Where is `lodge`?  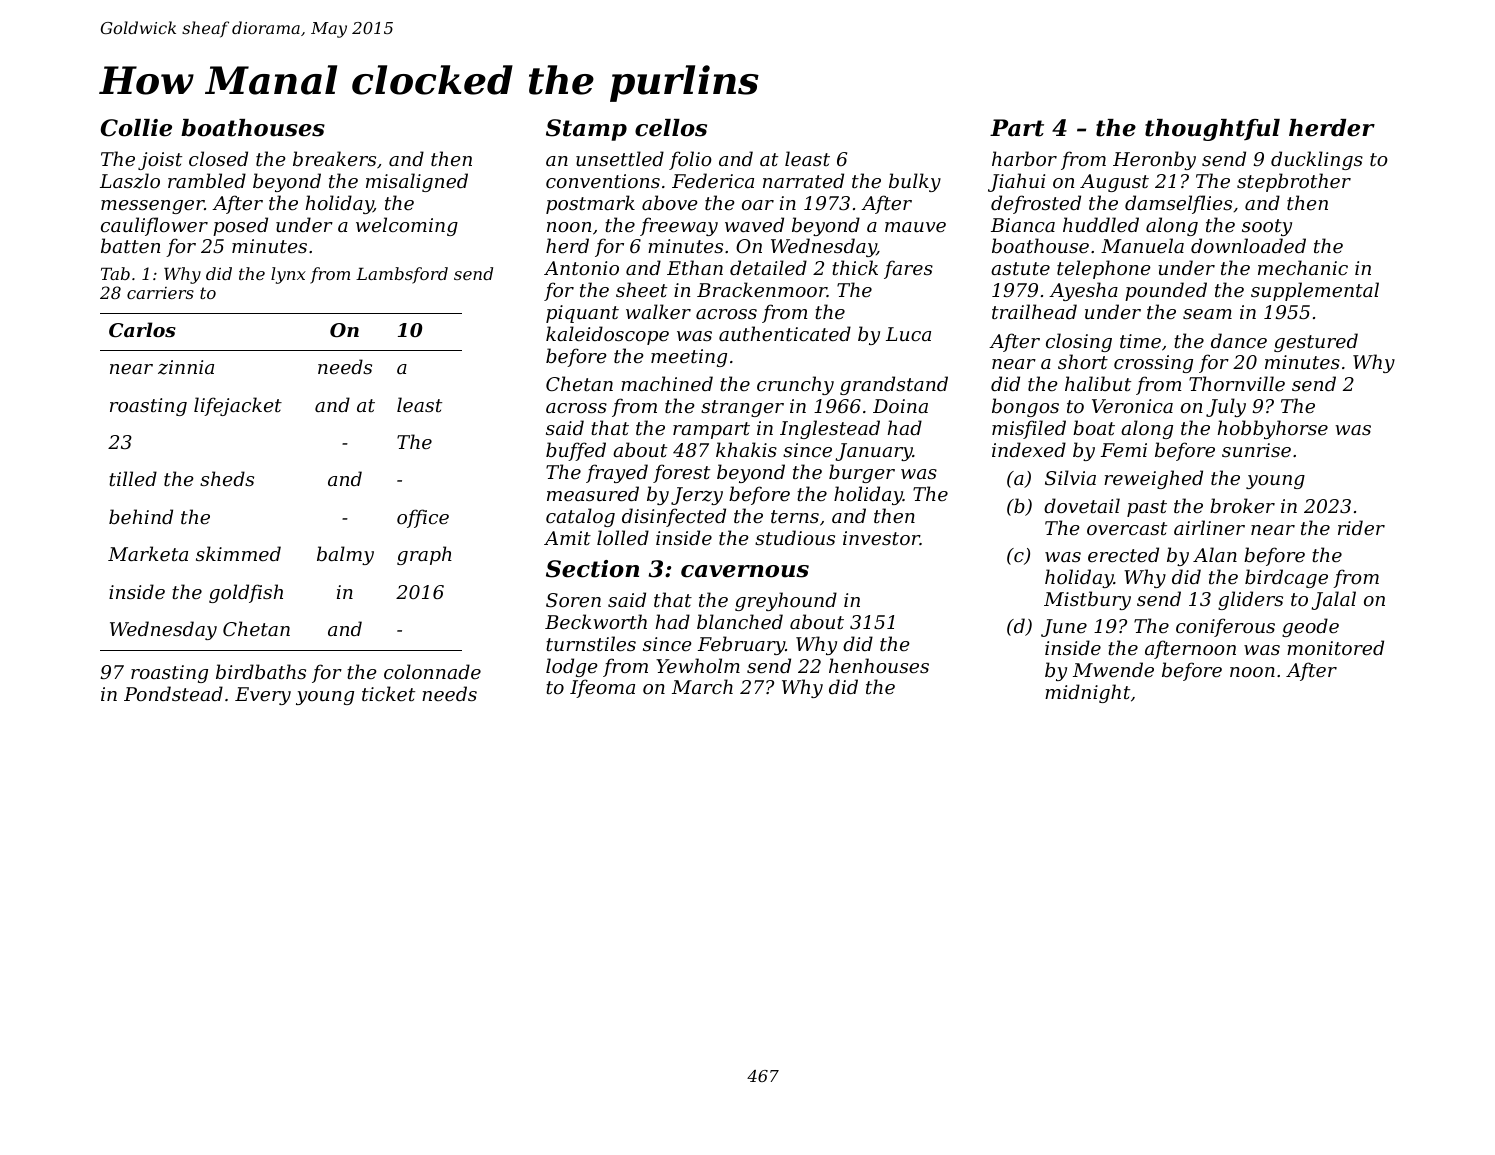
lodge is located at coordinates (572, 667).
